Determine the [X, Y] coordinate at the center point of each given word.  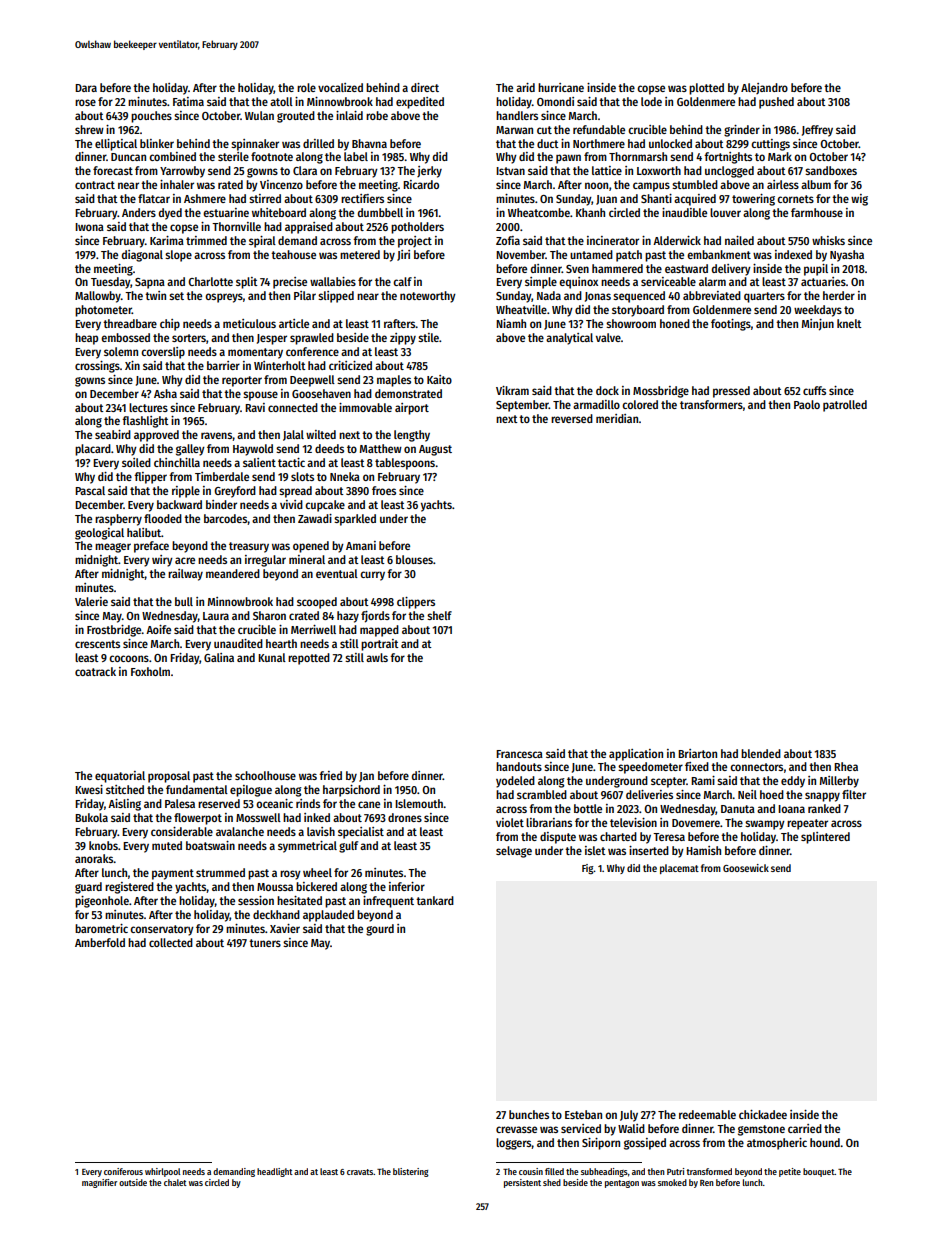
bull [184, 601]
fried [330, 775]
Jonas [598, 297]
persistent [522, 1183]
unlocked [670, 143]
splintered [825, 838]
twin [155, 295]
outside [133, 1182]
